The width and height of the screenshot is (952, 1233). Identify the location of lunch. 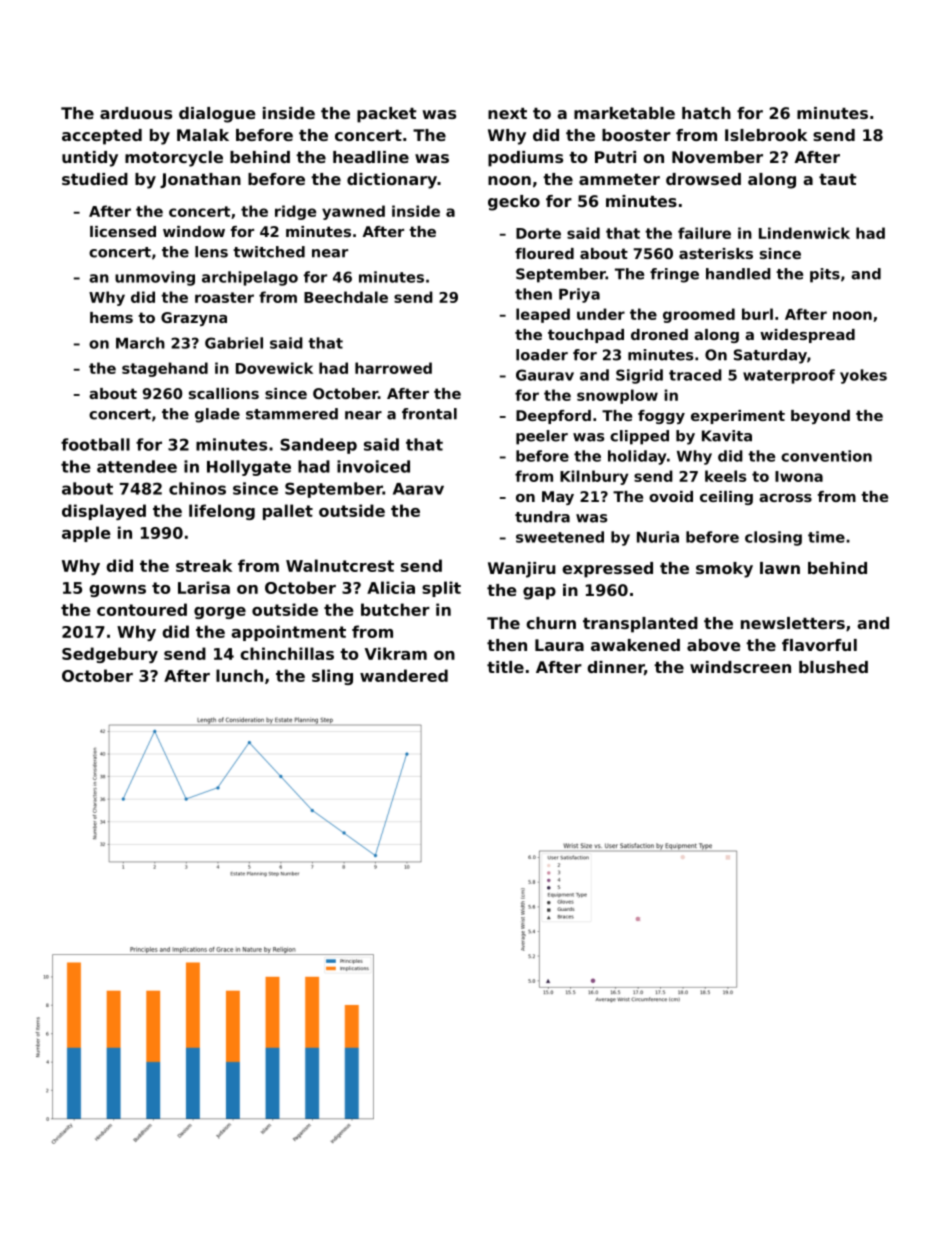
(239, 675).
